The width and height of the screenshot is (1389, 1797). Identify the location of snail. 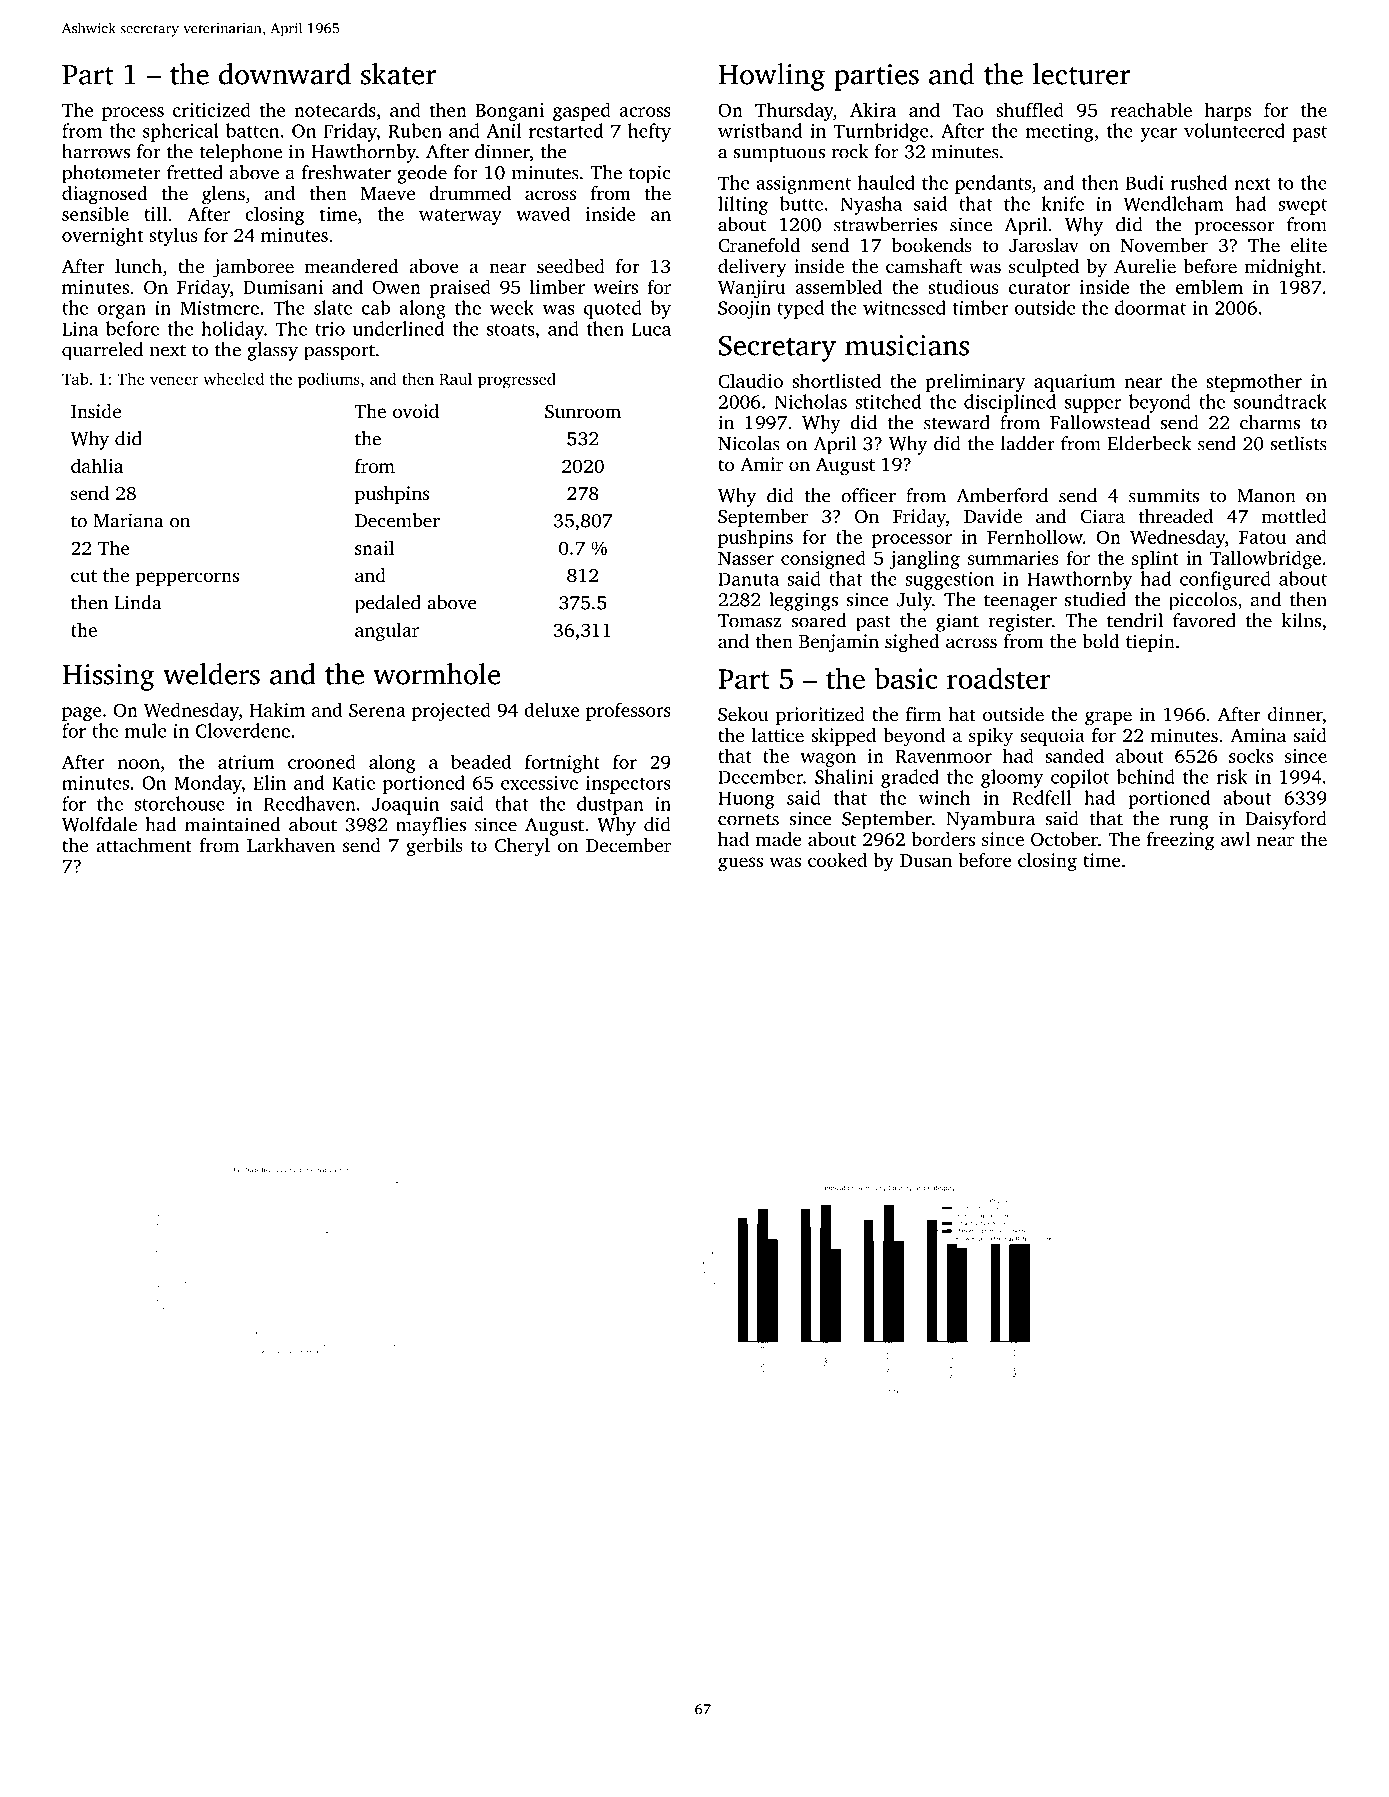
(374, 547).
